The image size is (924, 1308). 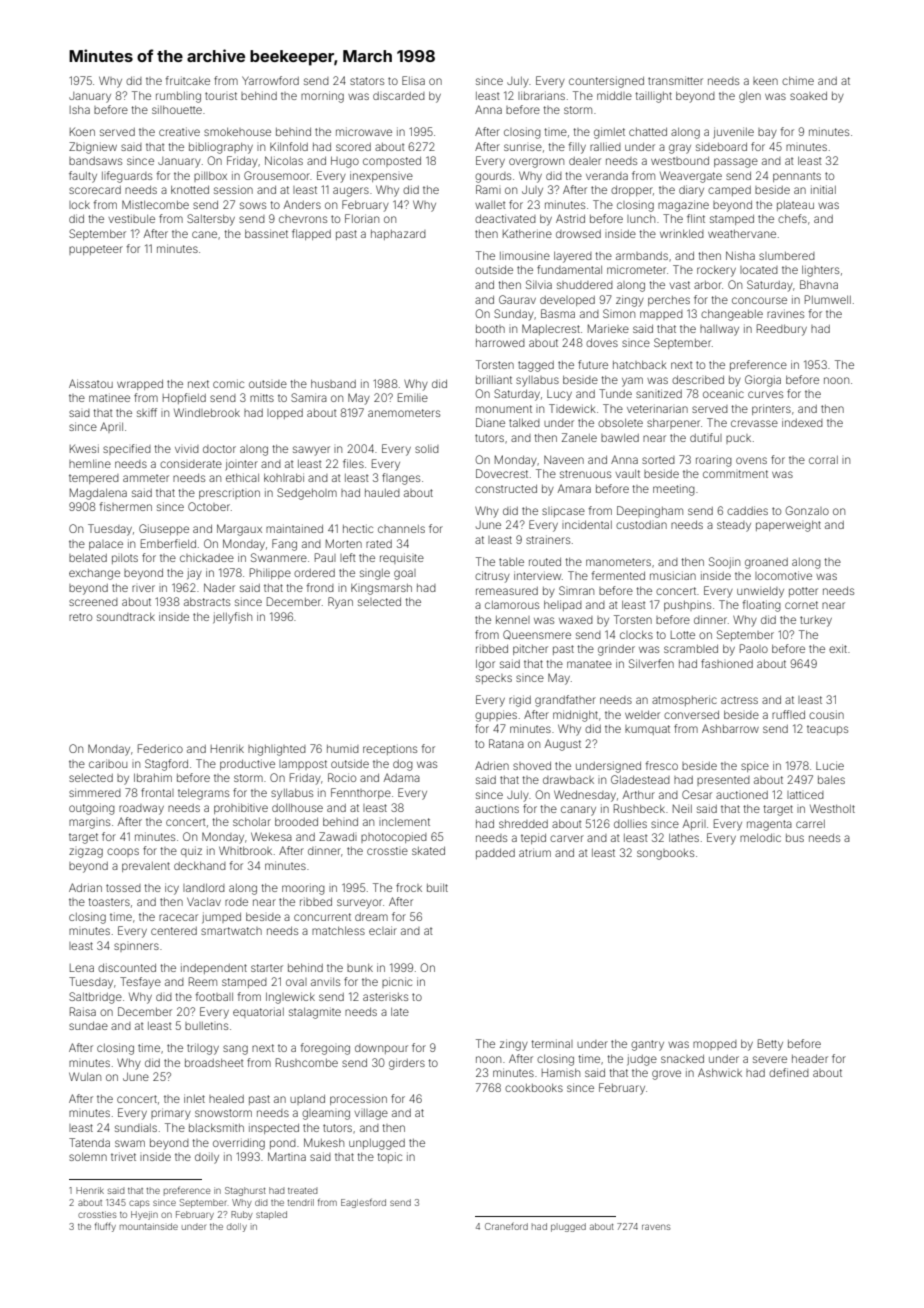 What do you see at coordinates (207, 412) in the image?
I see `Windlebrook` at bounding box center [207, 412].
